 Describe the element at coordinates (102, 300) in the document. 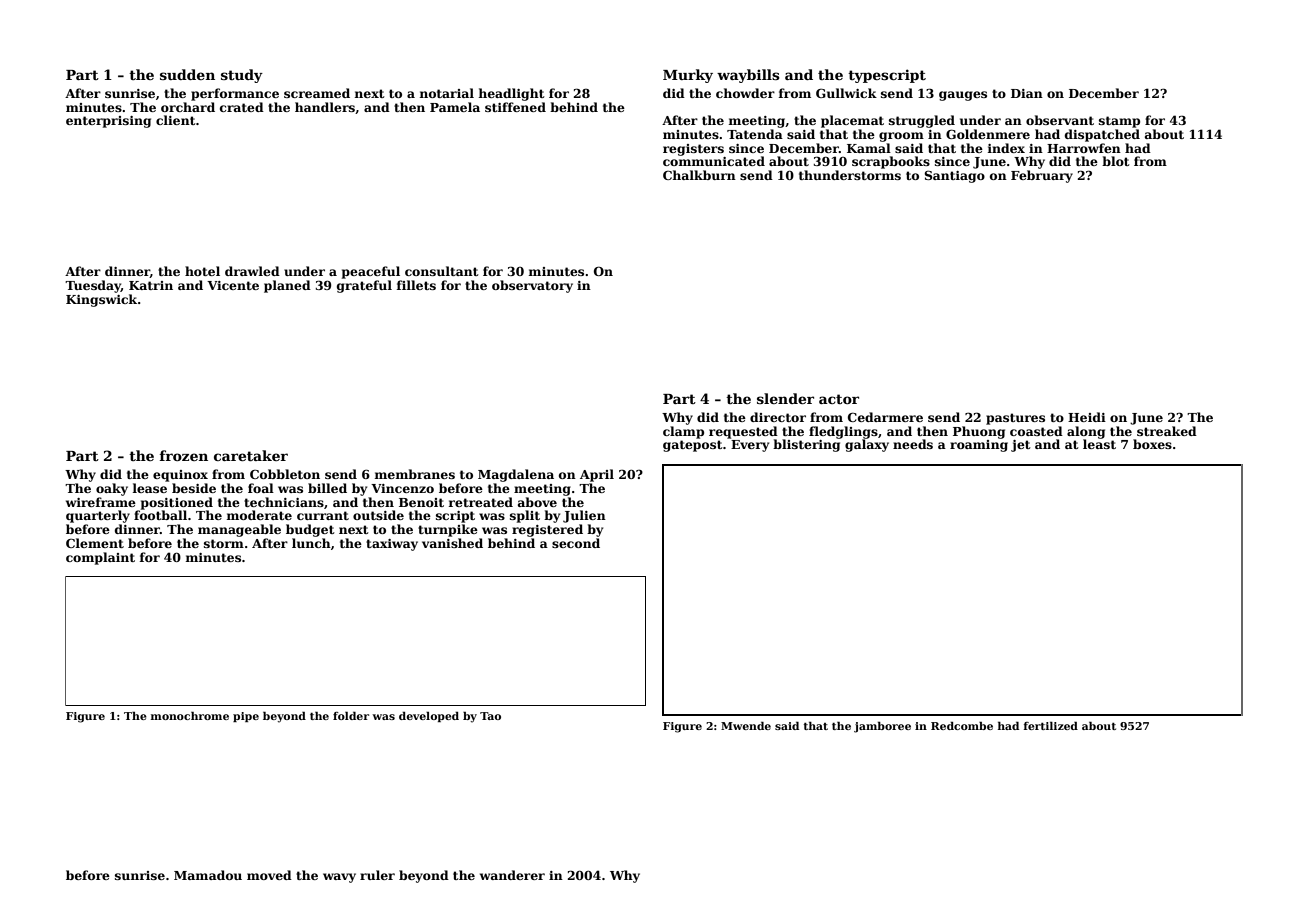

I see `Kingswick` at that location.
